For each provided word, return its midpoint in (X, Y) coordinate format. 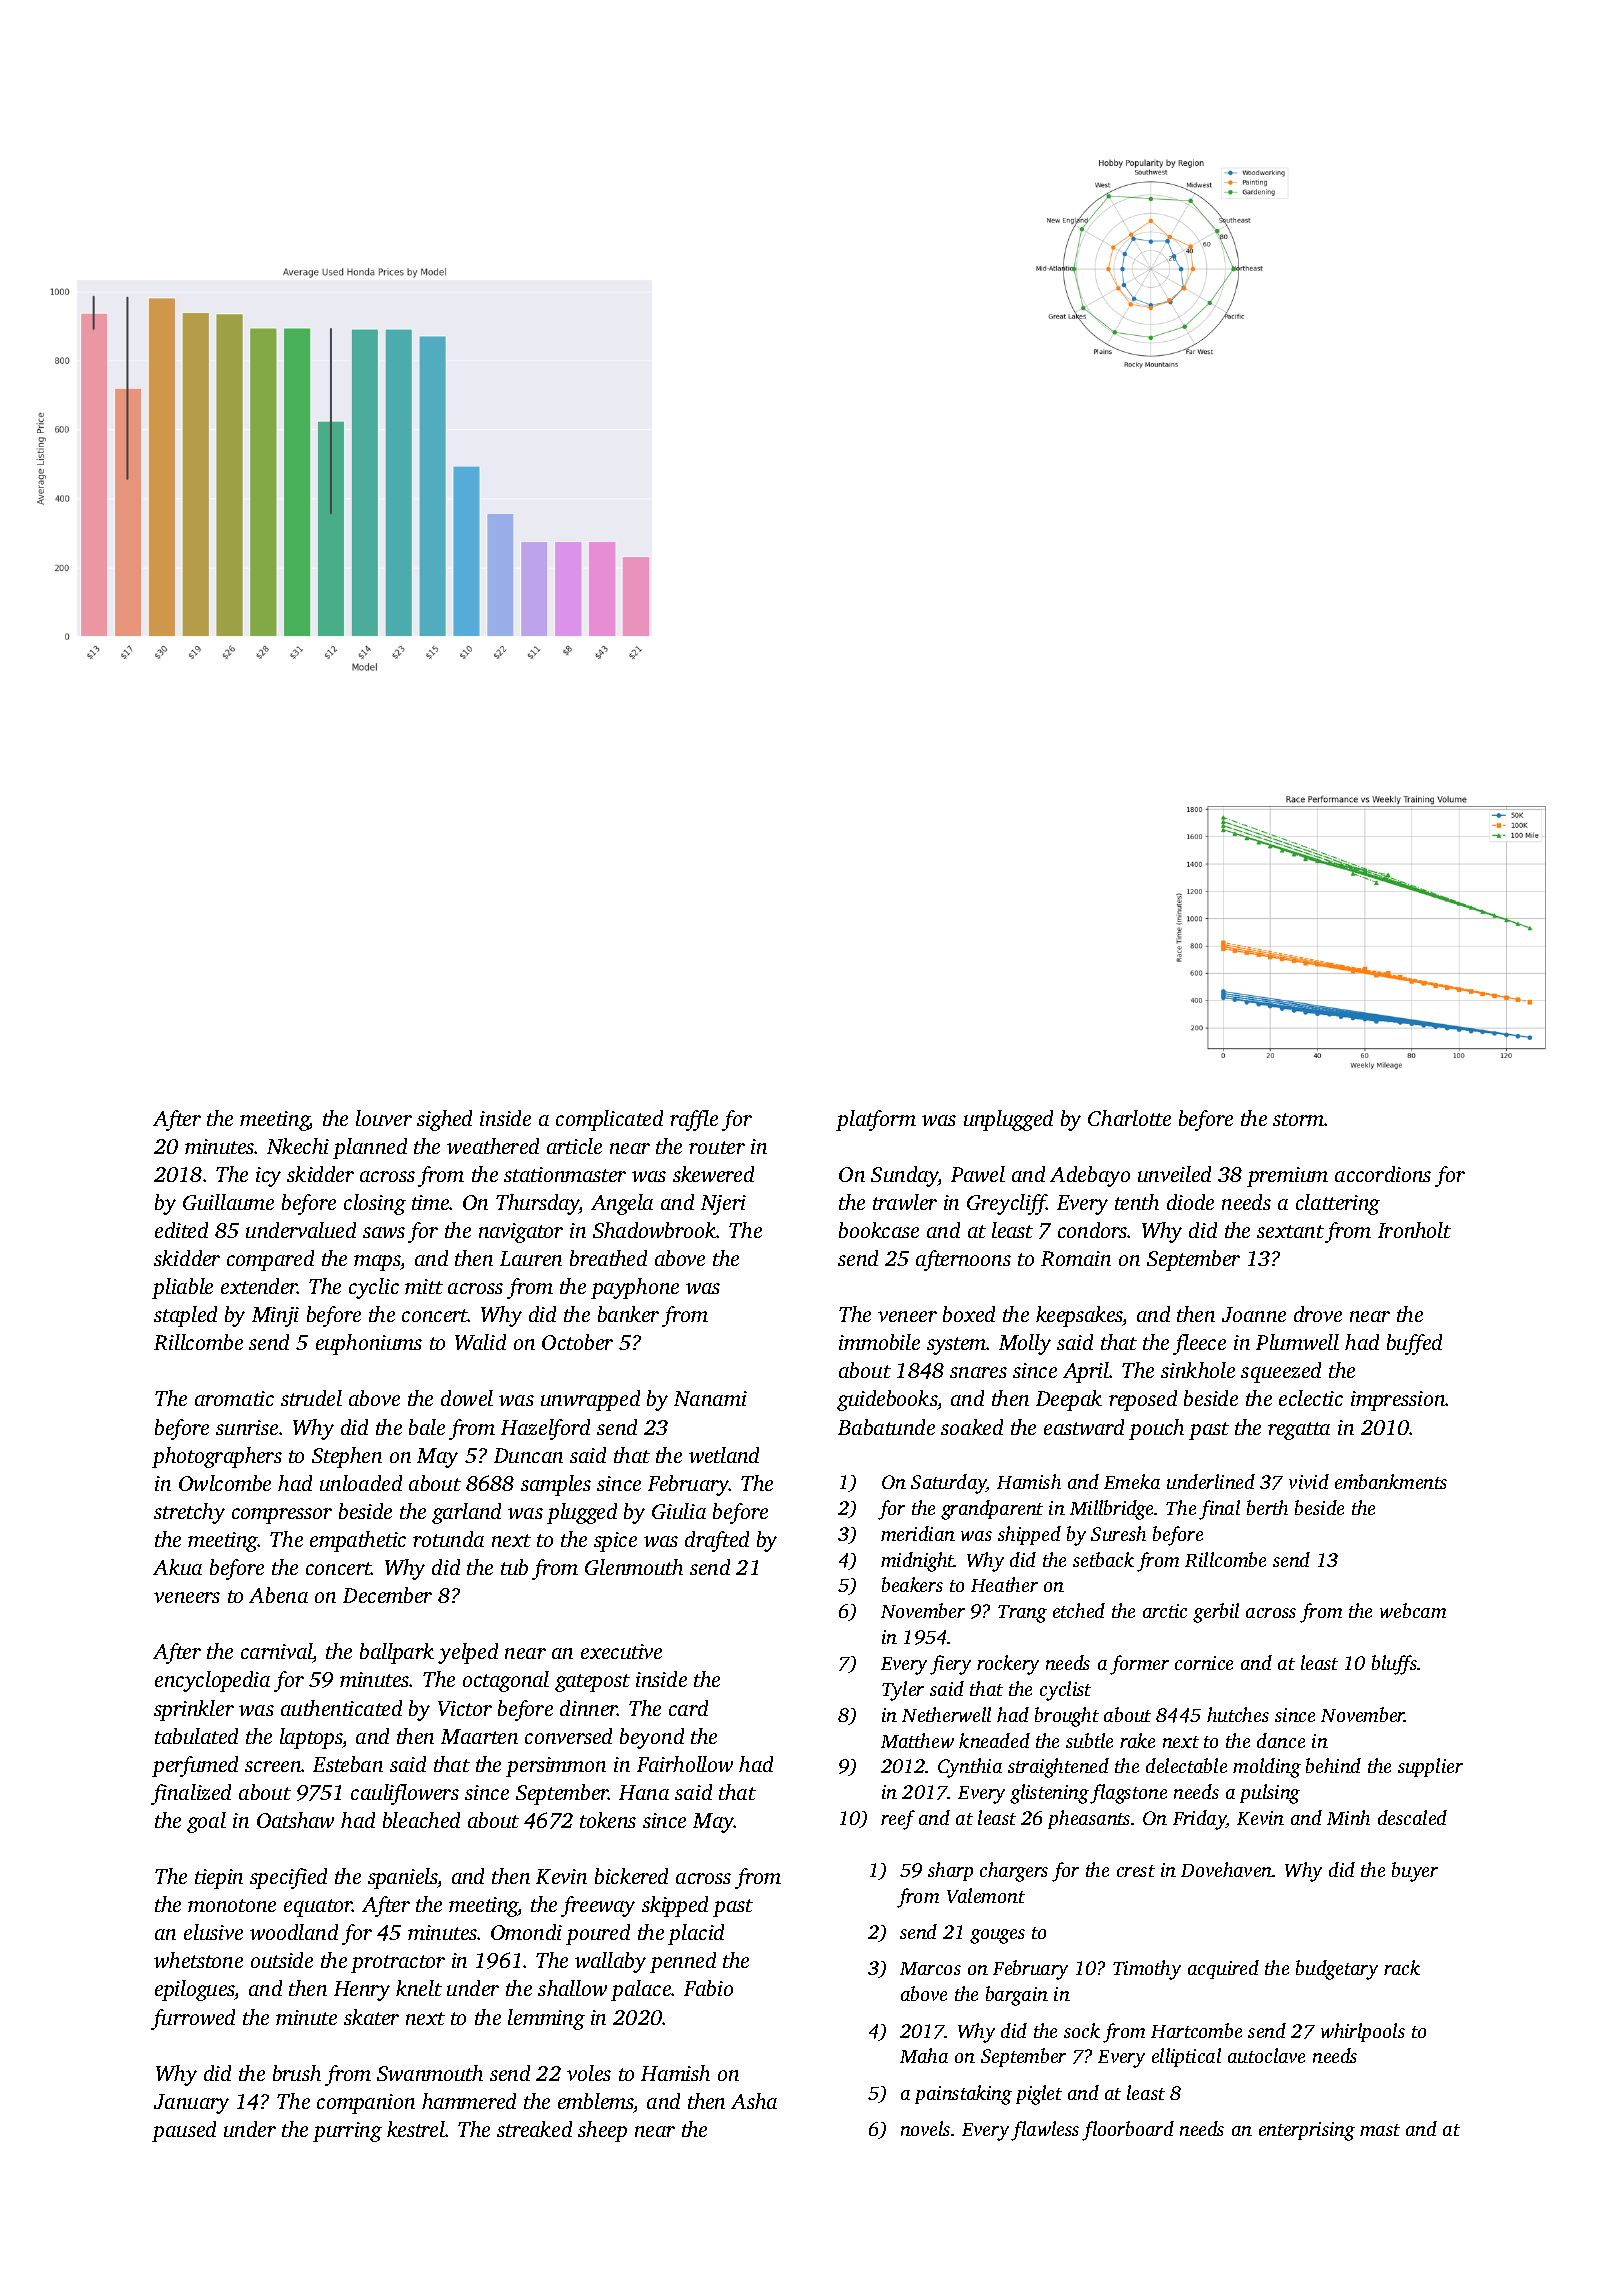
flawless (1045, 2131)
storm (1299, 1119)
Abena (278, 1595)
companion (366, 2104)
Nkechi (298, 1146)
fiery (950, 1665)
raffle (694, 1120)
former (1139, 1665)
